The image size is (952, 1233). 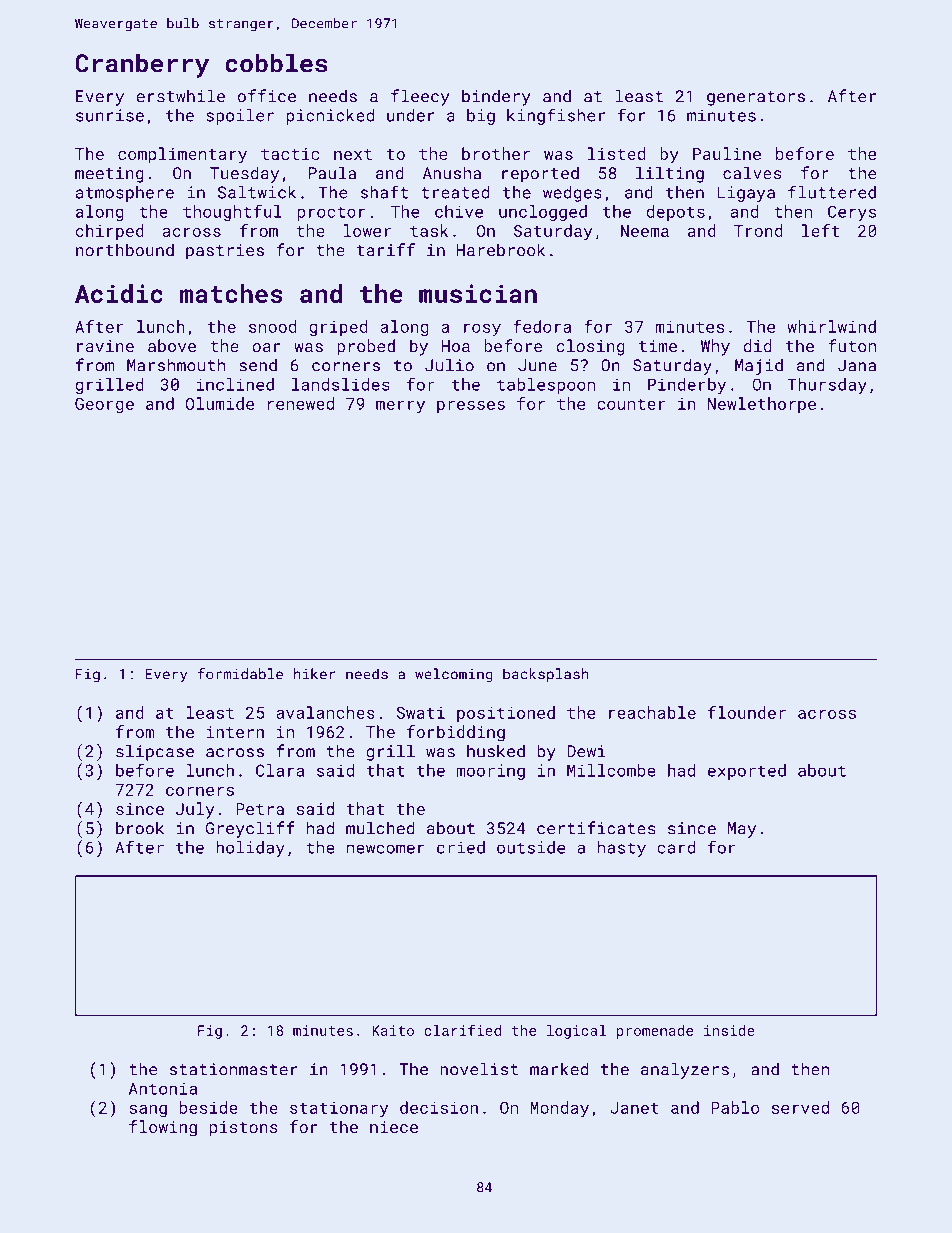 I want to click on closing, so click(x=590, y=347).
